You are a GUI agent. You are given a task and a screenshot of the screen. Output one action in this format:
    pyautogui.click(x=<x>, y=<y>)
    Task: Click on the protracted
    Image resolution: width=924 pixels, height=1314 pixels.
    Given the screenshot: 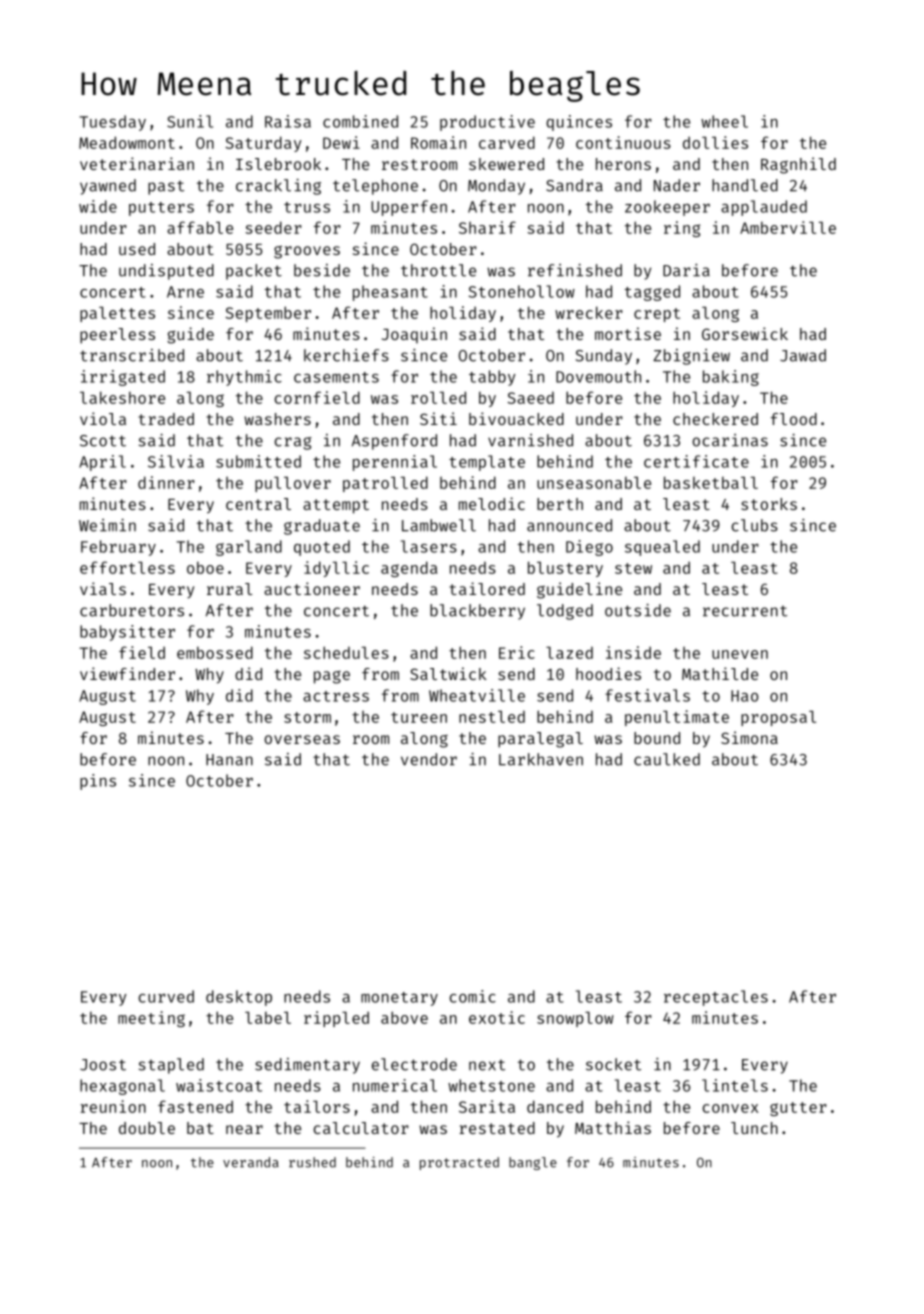 What is the action you would take?
    pyautogui.click(x=459, y=1163)
